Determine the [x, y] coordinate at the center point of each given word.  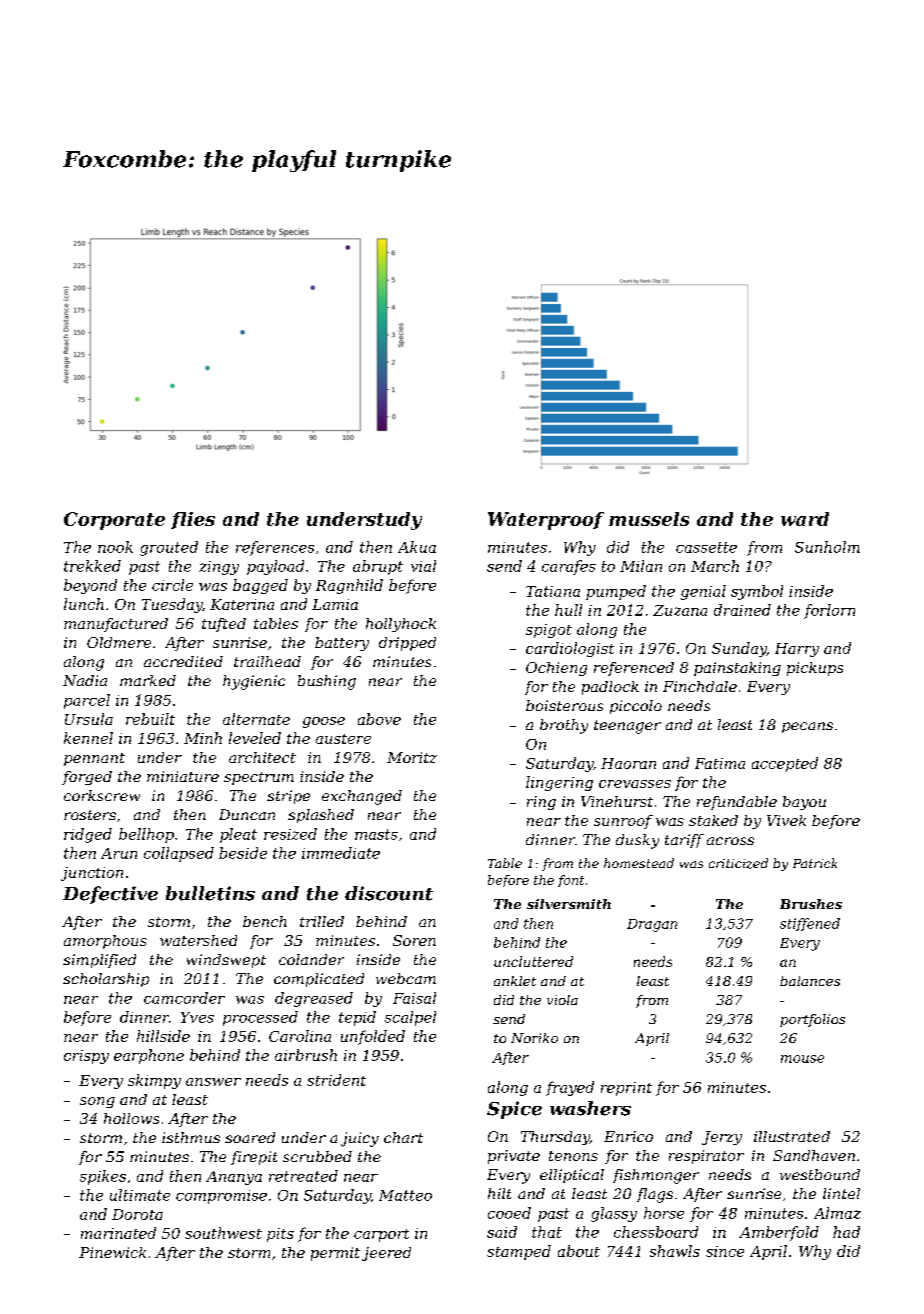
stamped [519, 1252]
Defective [110, 895]
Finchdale [700, 686]
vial [423, 566]
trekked [92, 566]
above [379, 719]
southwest [223, 1233]
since [725, 1251]
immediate [341, 853]
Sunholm [827, 547]
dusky [637, 841]
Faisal [414, 998]
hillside [163, 1036]
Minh [203, 738]
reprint [626, 1089]
